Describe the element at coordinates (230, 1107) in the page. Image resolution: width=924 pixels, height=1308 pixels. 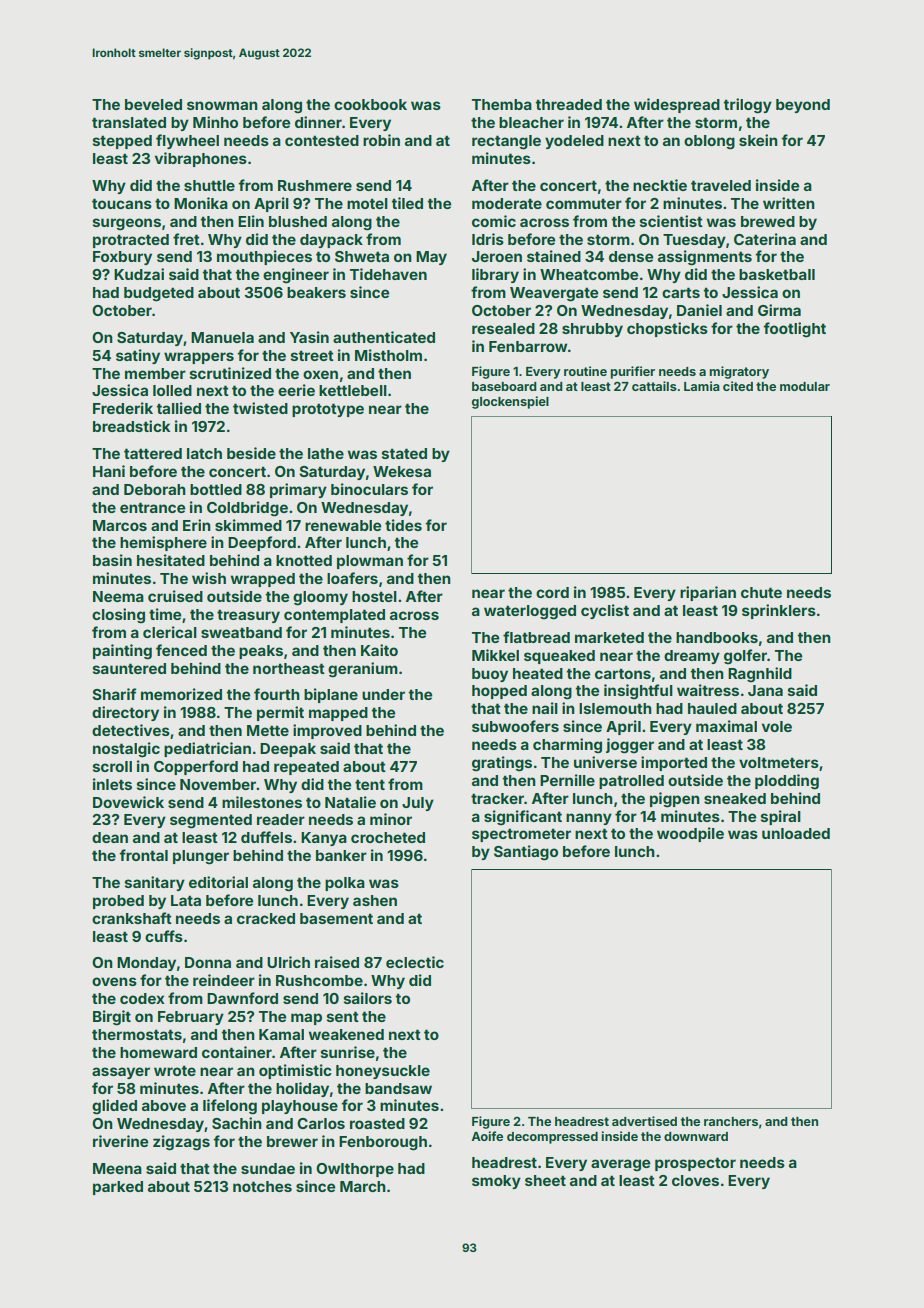
I see `lifelong` at that location.
